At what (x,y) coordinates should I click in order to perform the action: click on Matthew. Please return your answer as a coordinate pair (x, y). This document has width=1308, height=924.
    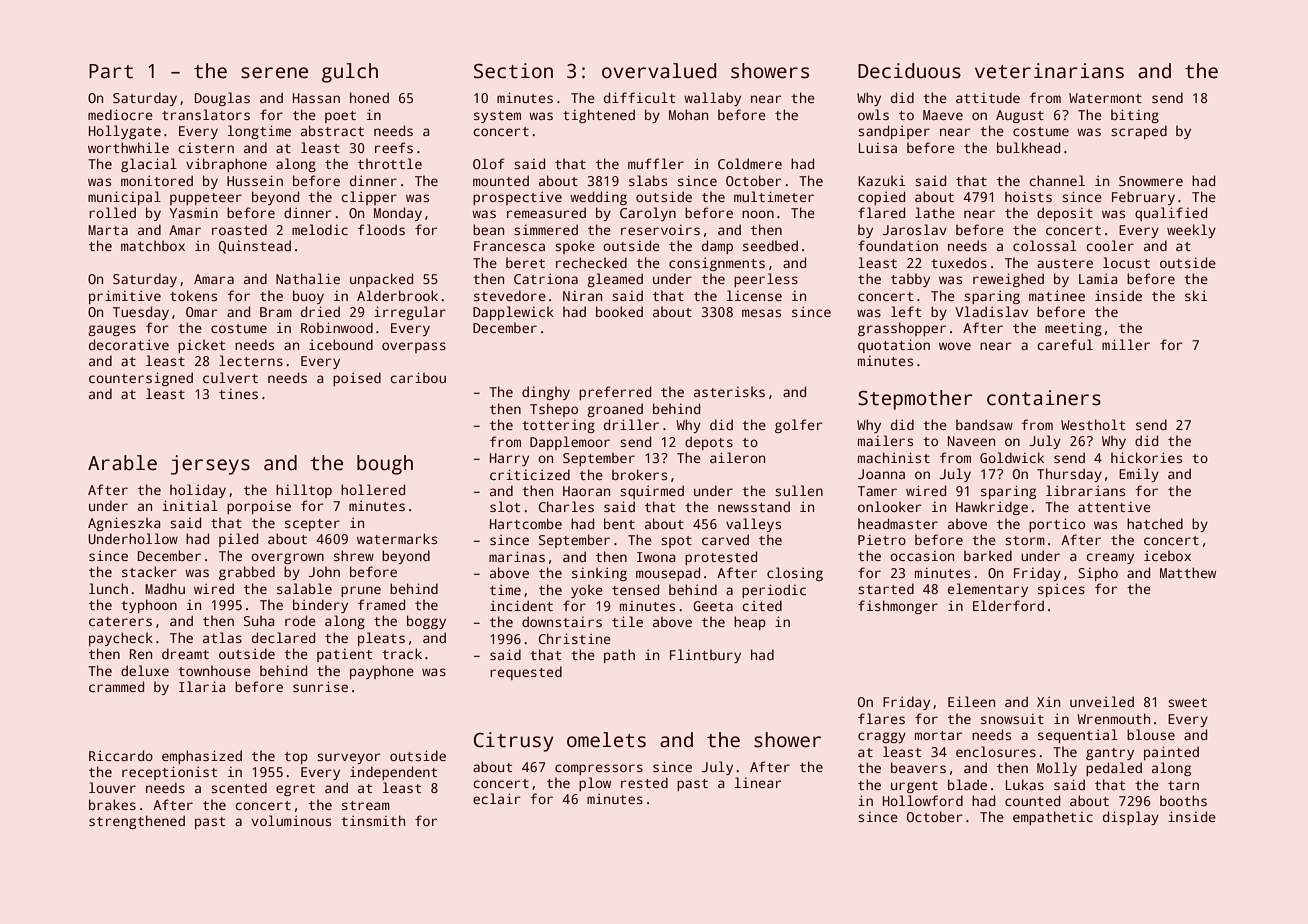
    Looking at the image, I should click on (1188, 572).
